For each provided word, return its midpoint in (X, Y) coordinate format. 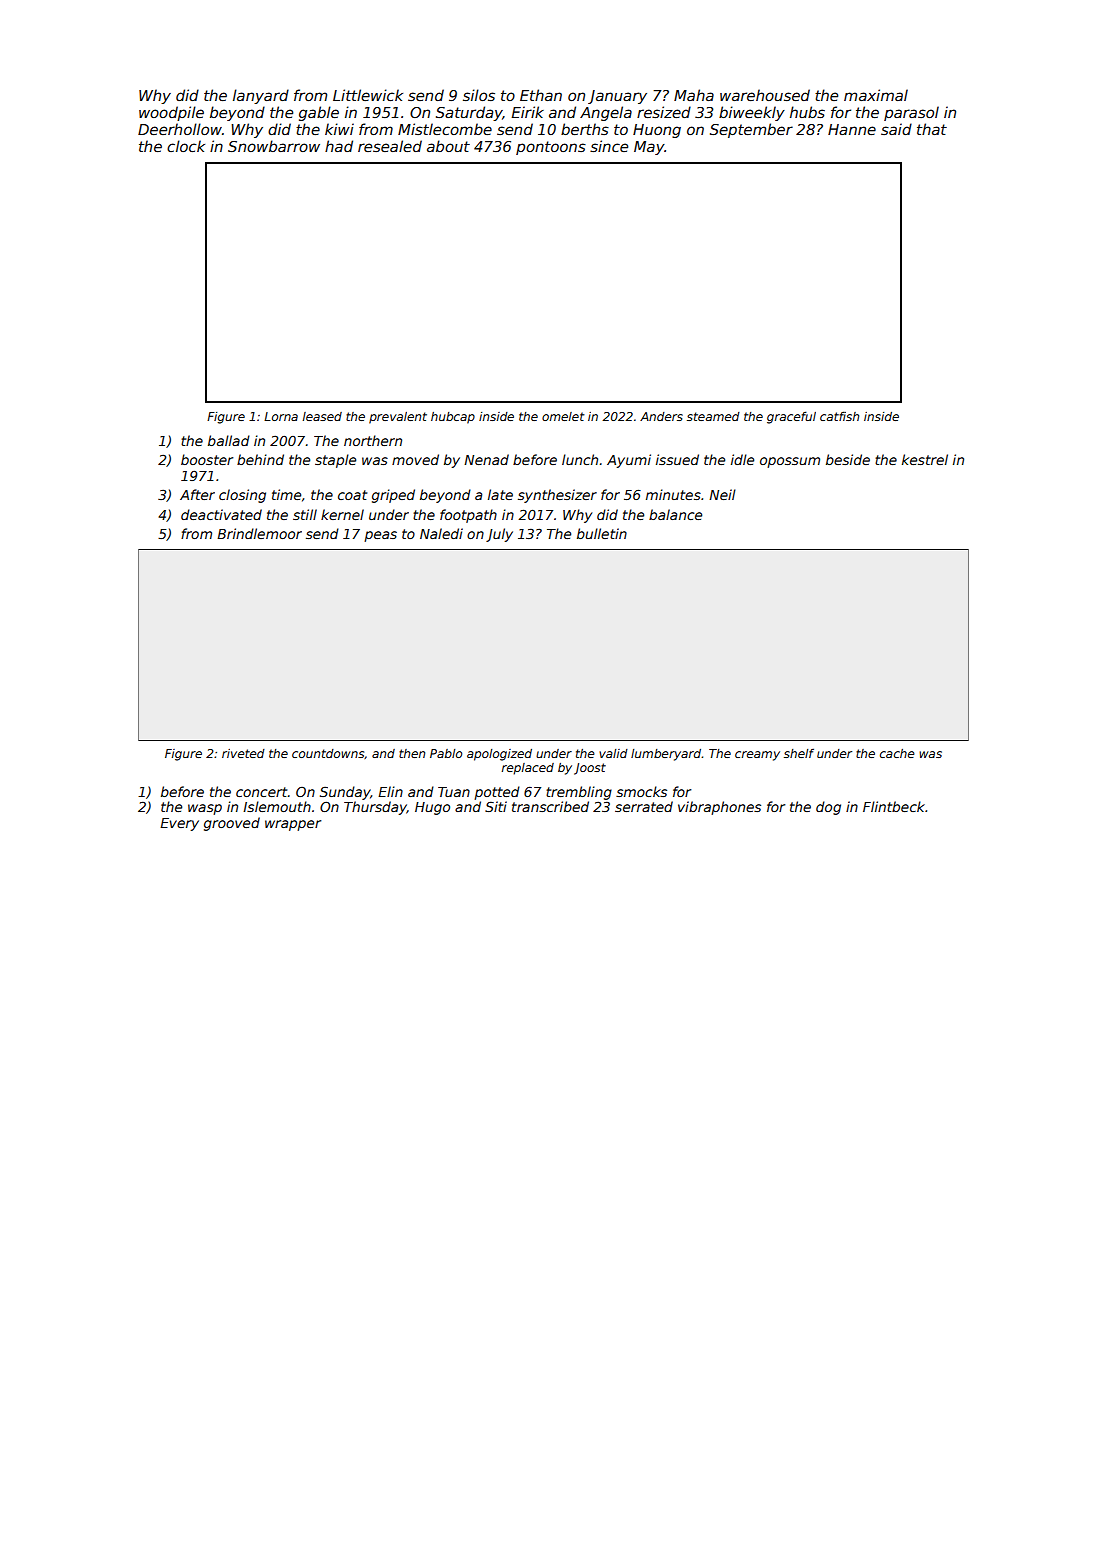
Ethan (541, 95)
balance (675, 514)
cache (897, 753)
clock (186, 146)
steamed (713, 416)
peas (380, 536)
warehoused (765, 95)
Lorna (281, 416)
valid (613, 753)
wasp (205, 809)
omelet (563, 416)
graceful (791, 417)
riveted (243, 753)
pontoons (551, 148)
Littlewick (368, 95)
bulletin (602, 533)
